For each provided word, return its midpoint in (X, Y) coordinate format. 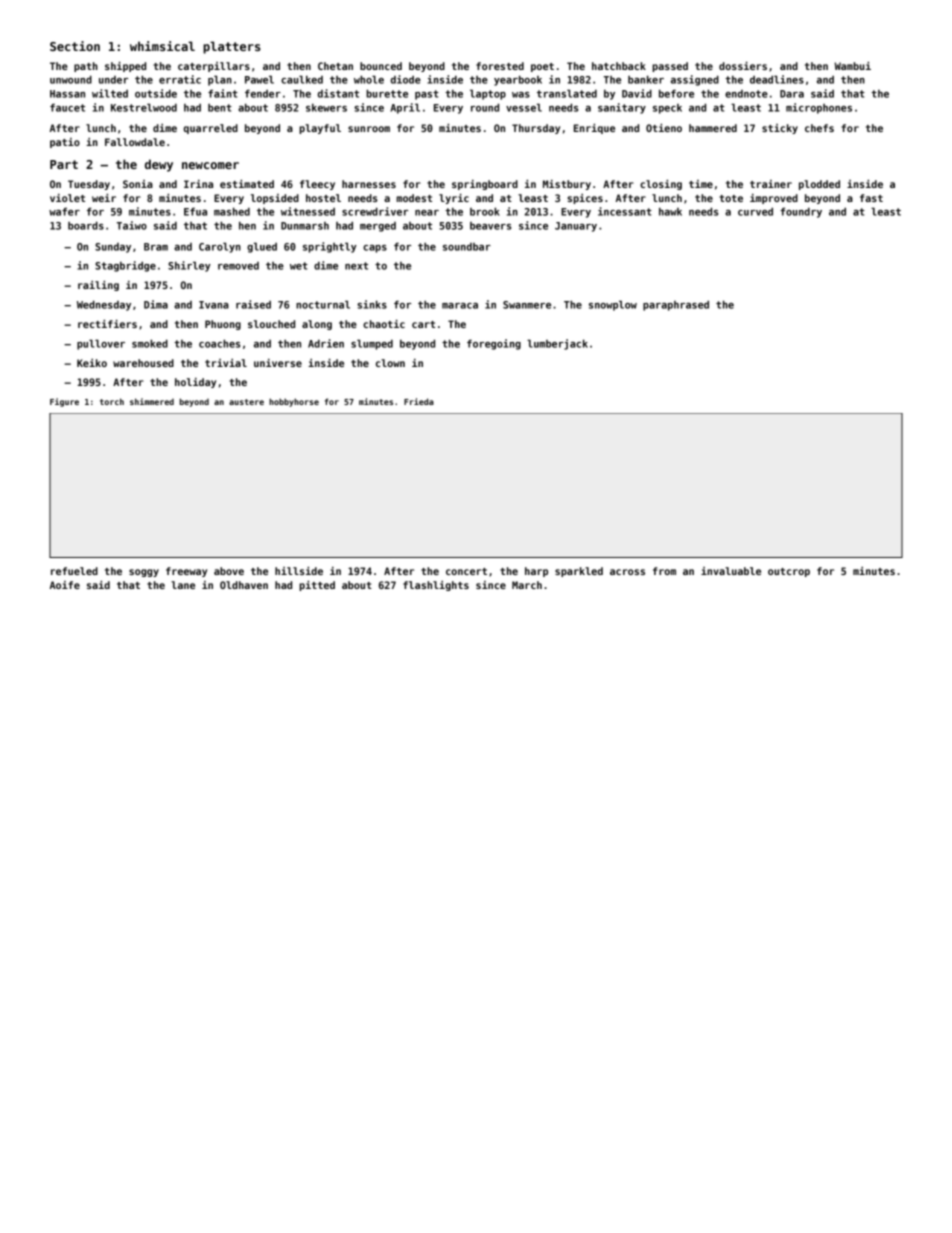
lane (183, 585)
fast (871, 198)
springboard (485, 185)
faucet (67, 107)
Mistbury (567, 185)
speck (667, 109)
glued (262, 247)
